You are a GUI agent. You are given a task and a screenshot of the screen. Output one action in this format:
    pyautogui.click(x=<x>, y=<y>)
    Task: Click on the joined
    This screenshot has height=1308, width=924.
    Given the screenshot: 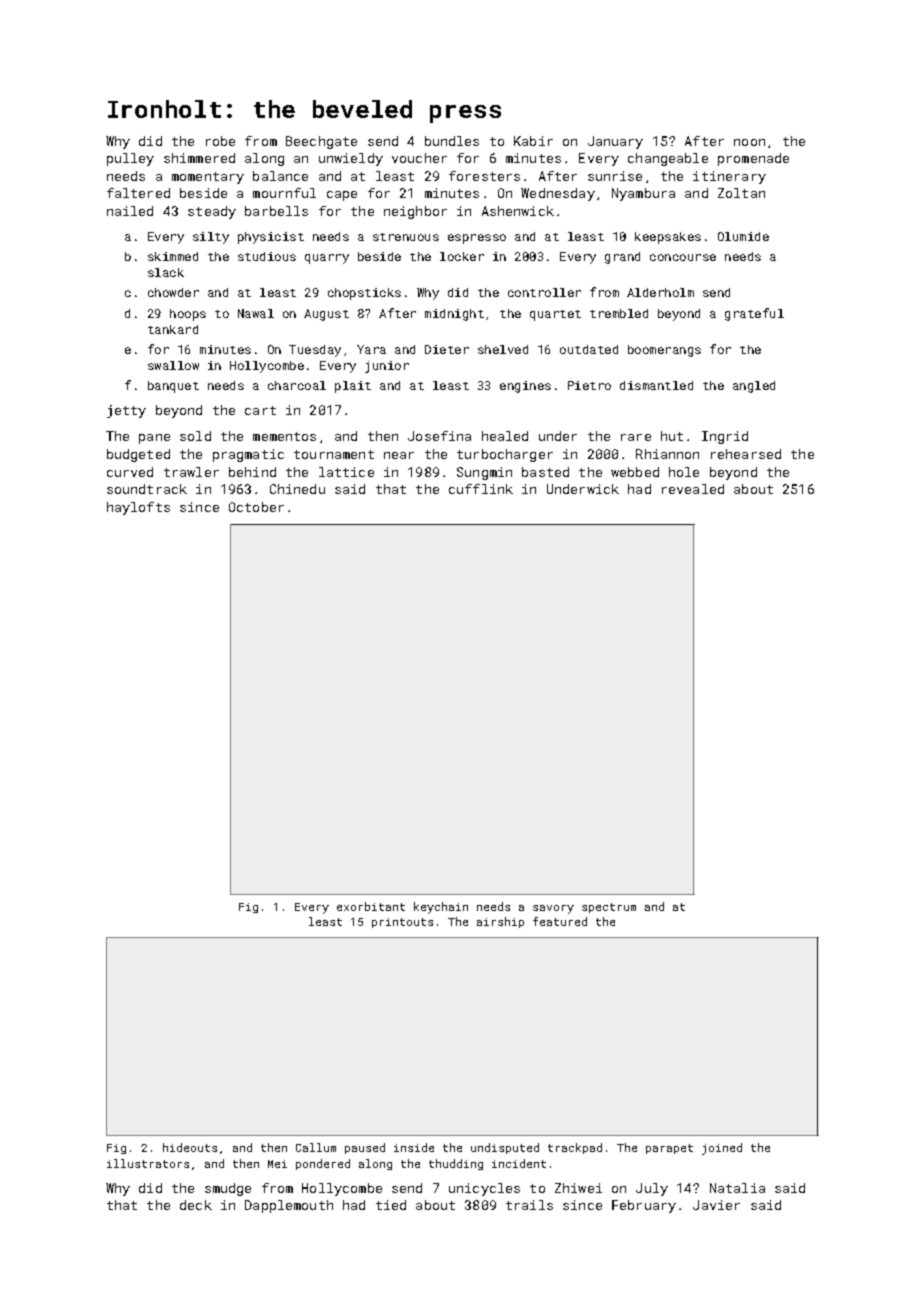 What is the action you would take?
    pyautogui.click(x=722, y=1149)
